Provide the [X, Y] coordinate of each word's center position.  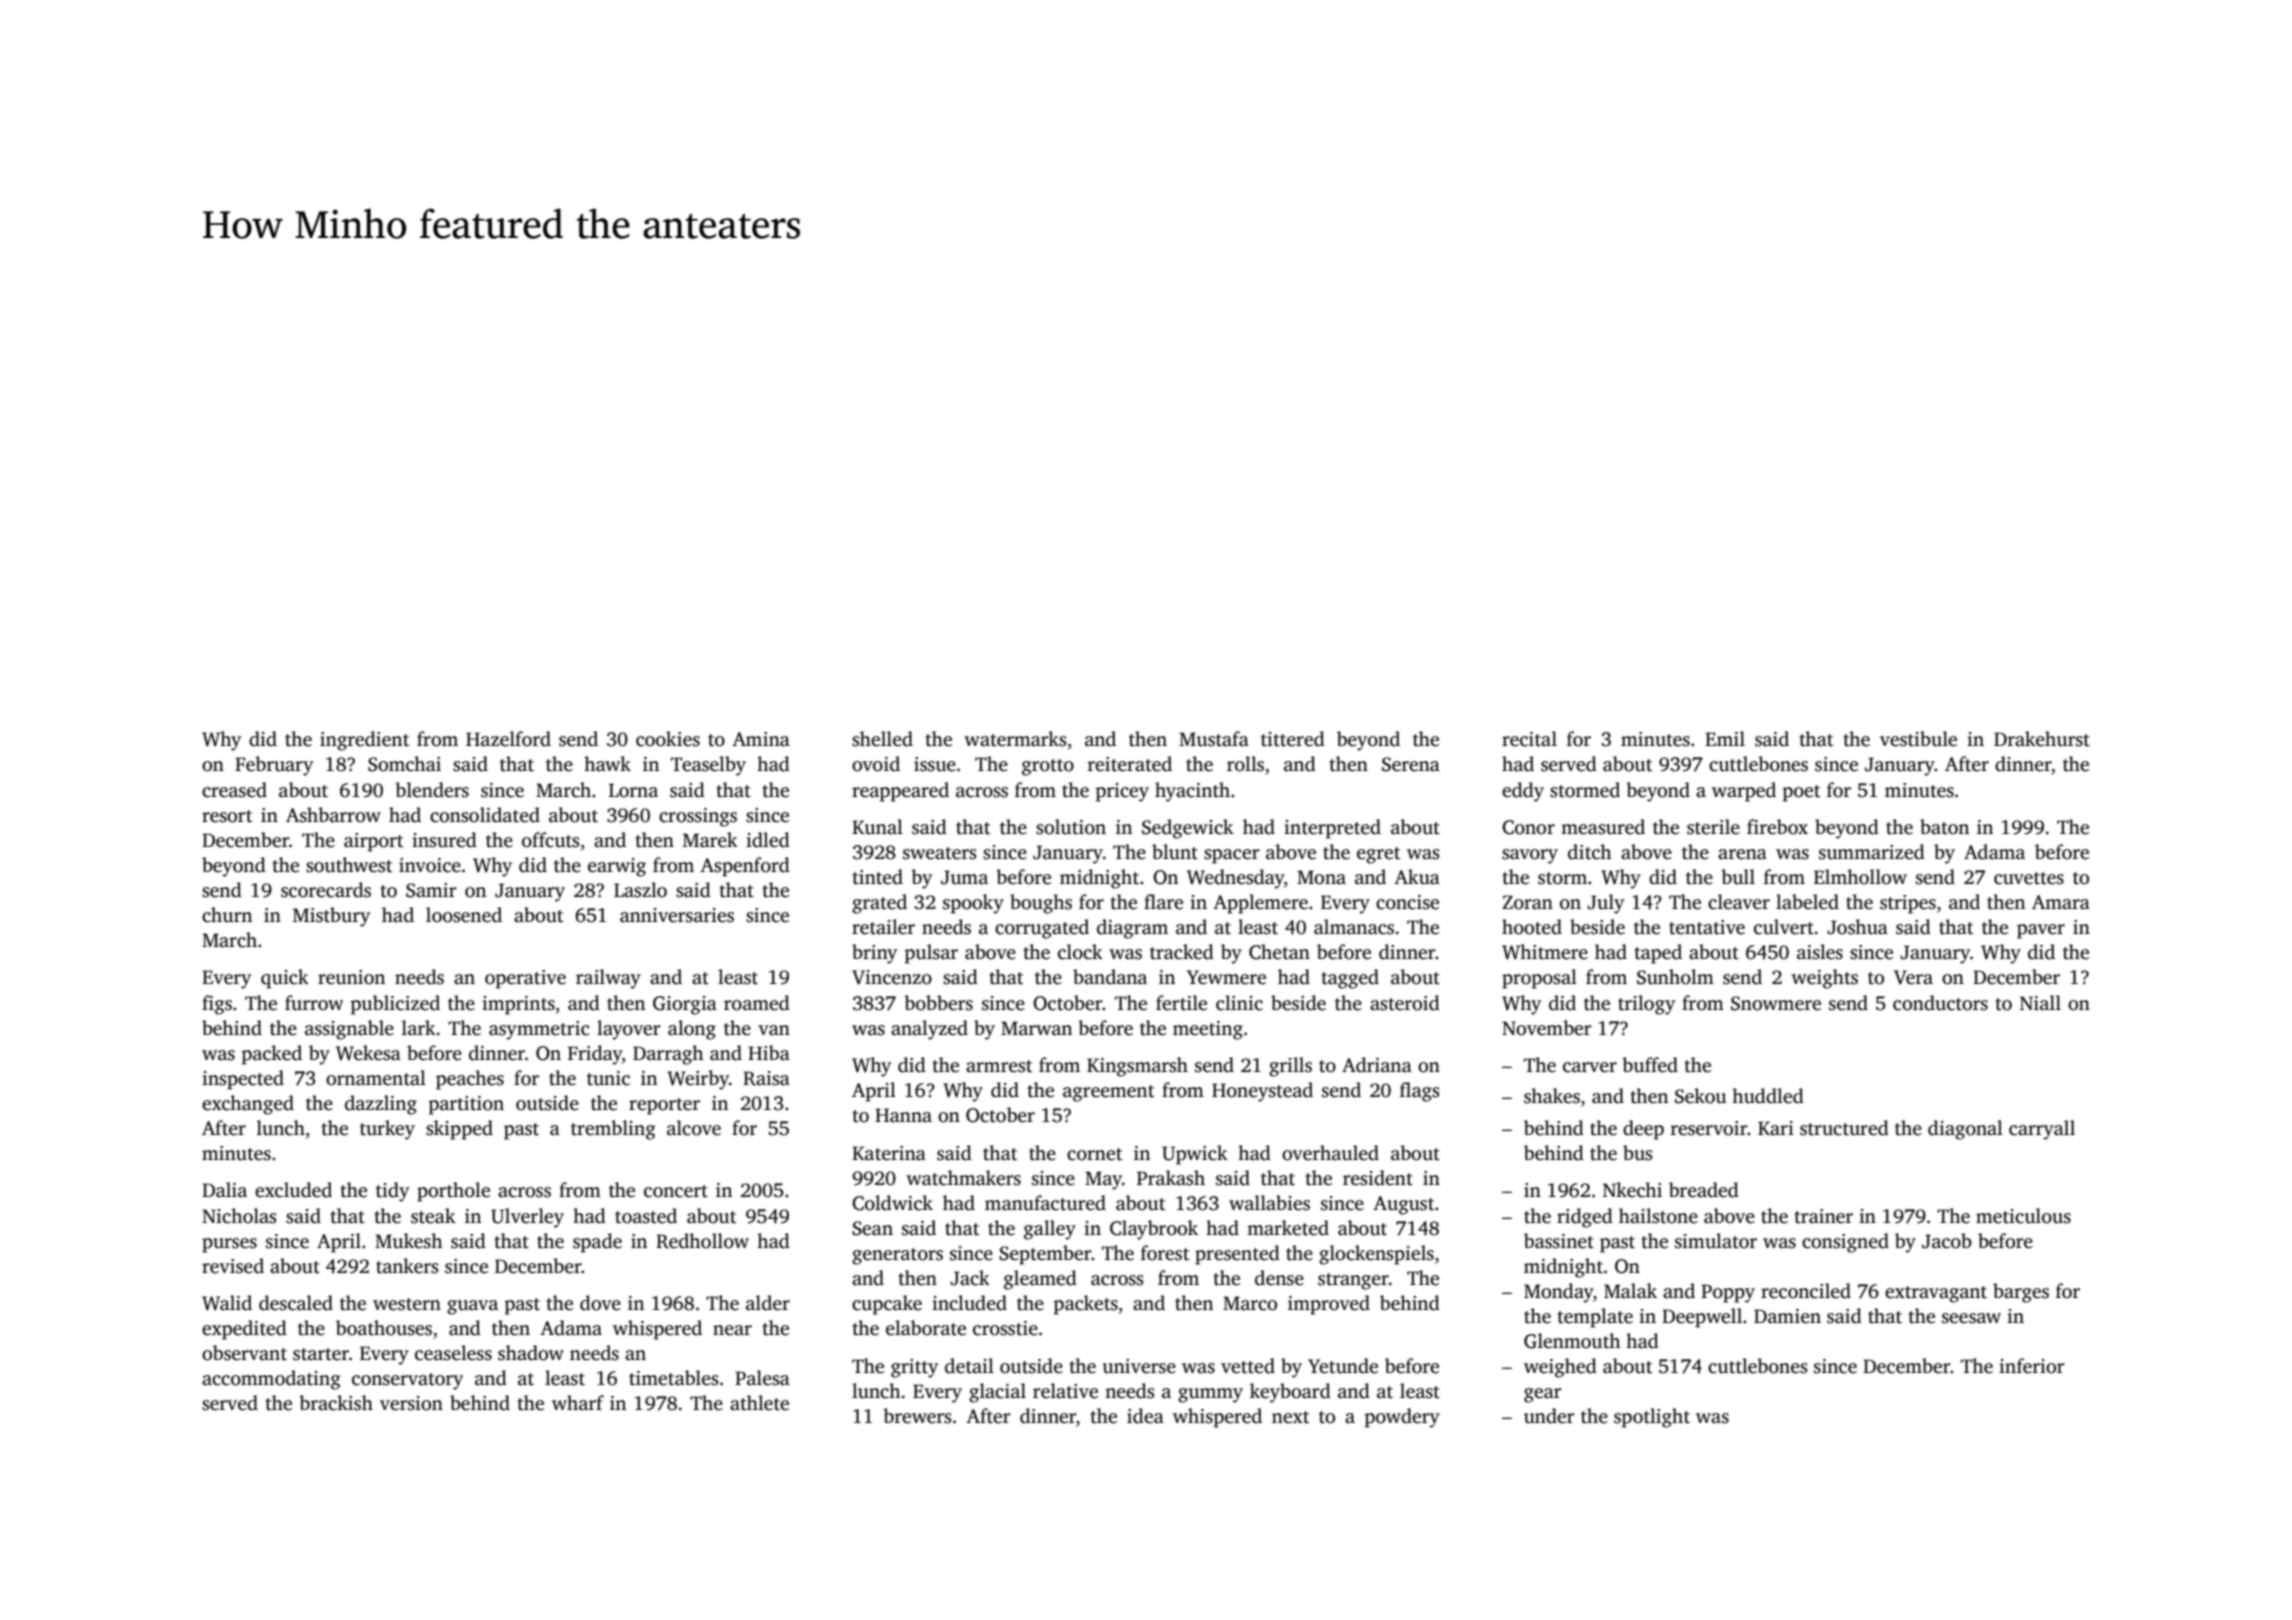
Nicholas [239, 1216]
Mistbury [331, 917]
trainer [1824, 1216]
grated [879, 904]
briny [874, 954]
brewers [917, 1416]
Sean [872, 1228]
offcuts [550, 840]
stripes [1908, 904]
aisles [1820, 952]
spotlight [1652, 1418]
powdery [1402, 1418]
